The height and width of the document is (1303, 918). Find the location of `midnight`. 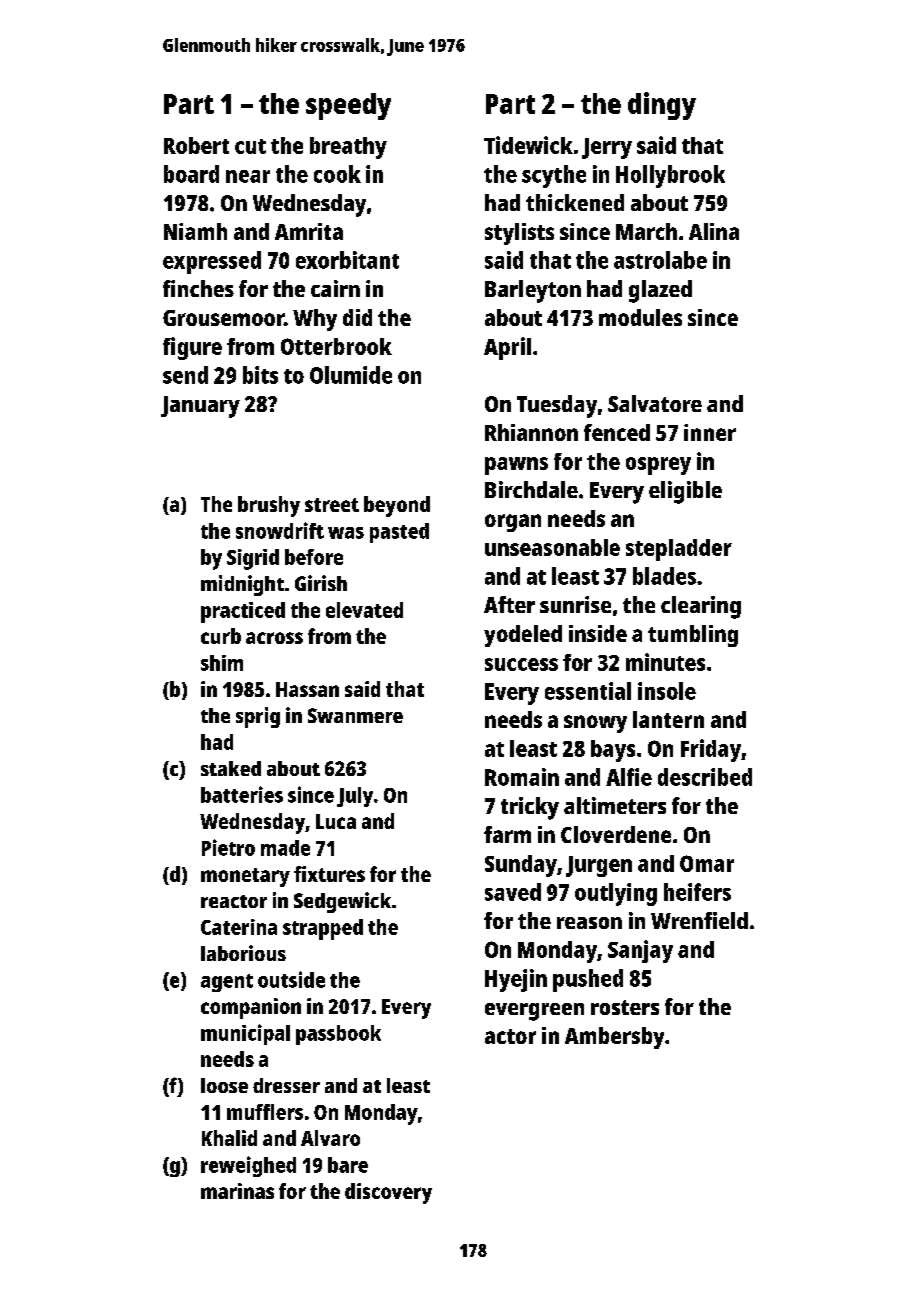

midnight is located at coordinates (242, 585).
